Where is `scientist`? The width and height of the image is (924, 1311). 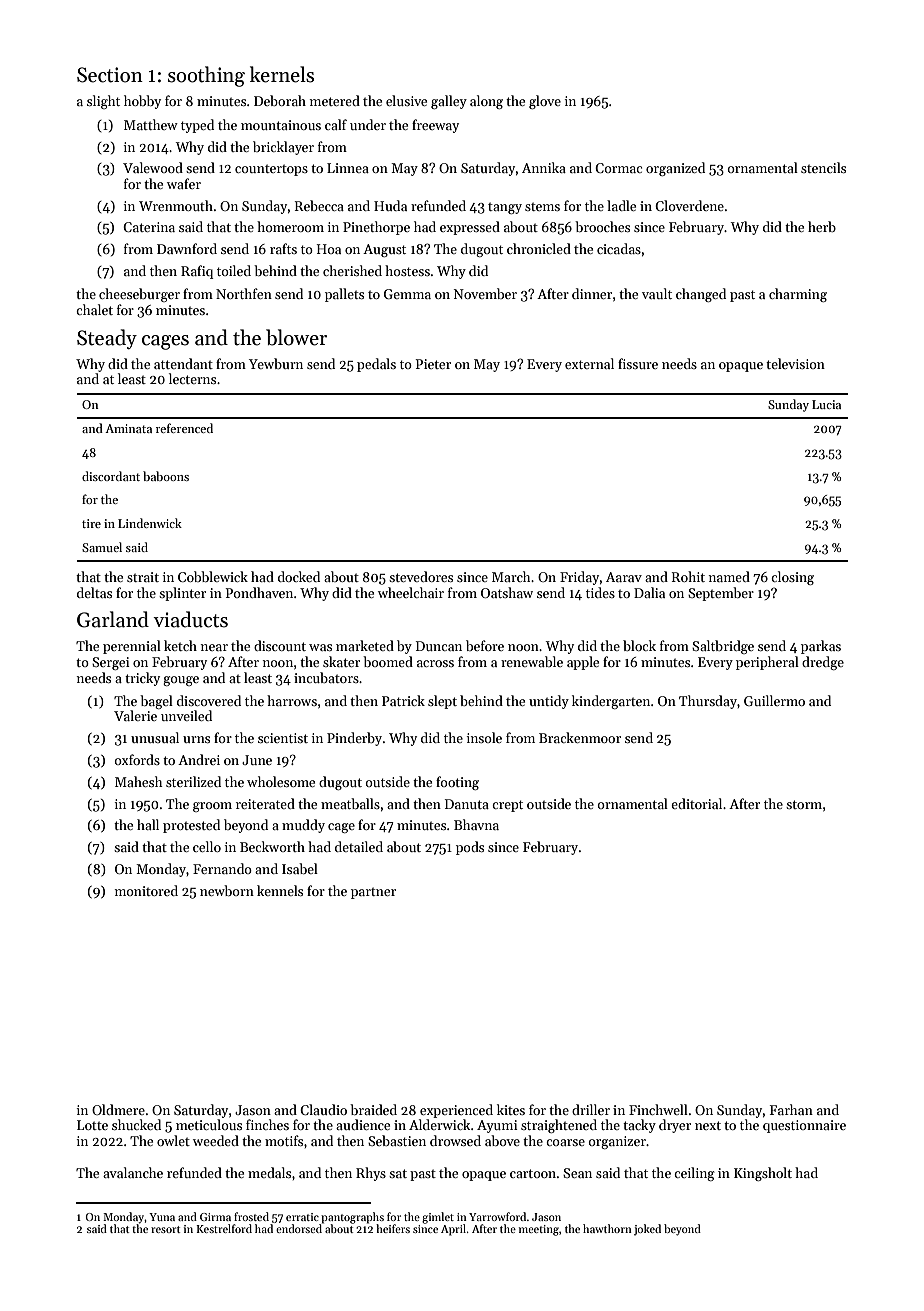
scientist is located at coordinates (283, 738).
